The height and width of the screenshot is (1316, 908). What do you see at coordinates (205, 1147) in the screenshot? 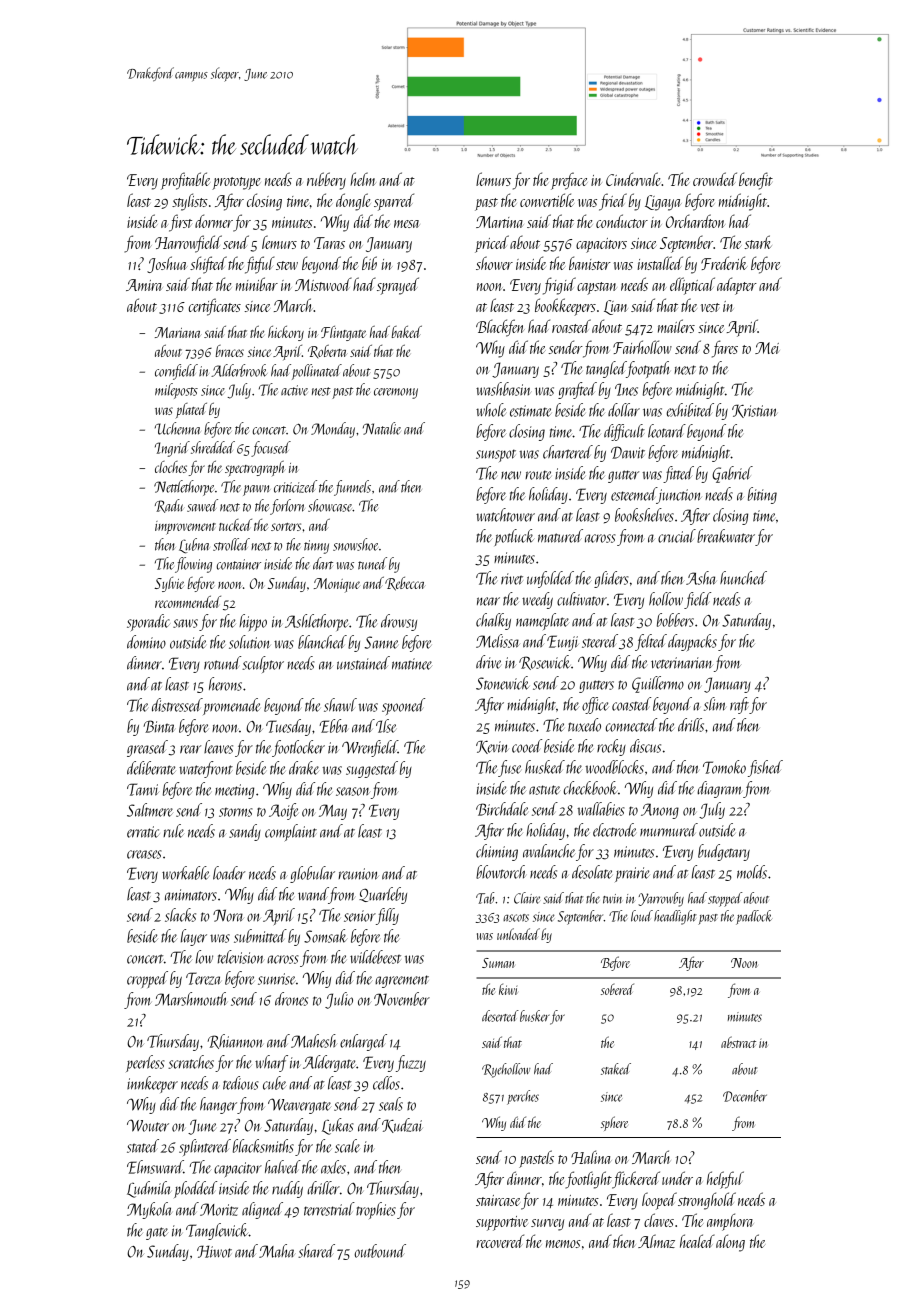
I see `splintered` at bounding box center [205, 1147].
